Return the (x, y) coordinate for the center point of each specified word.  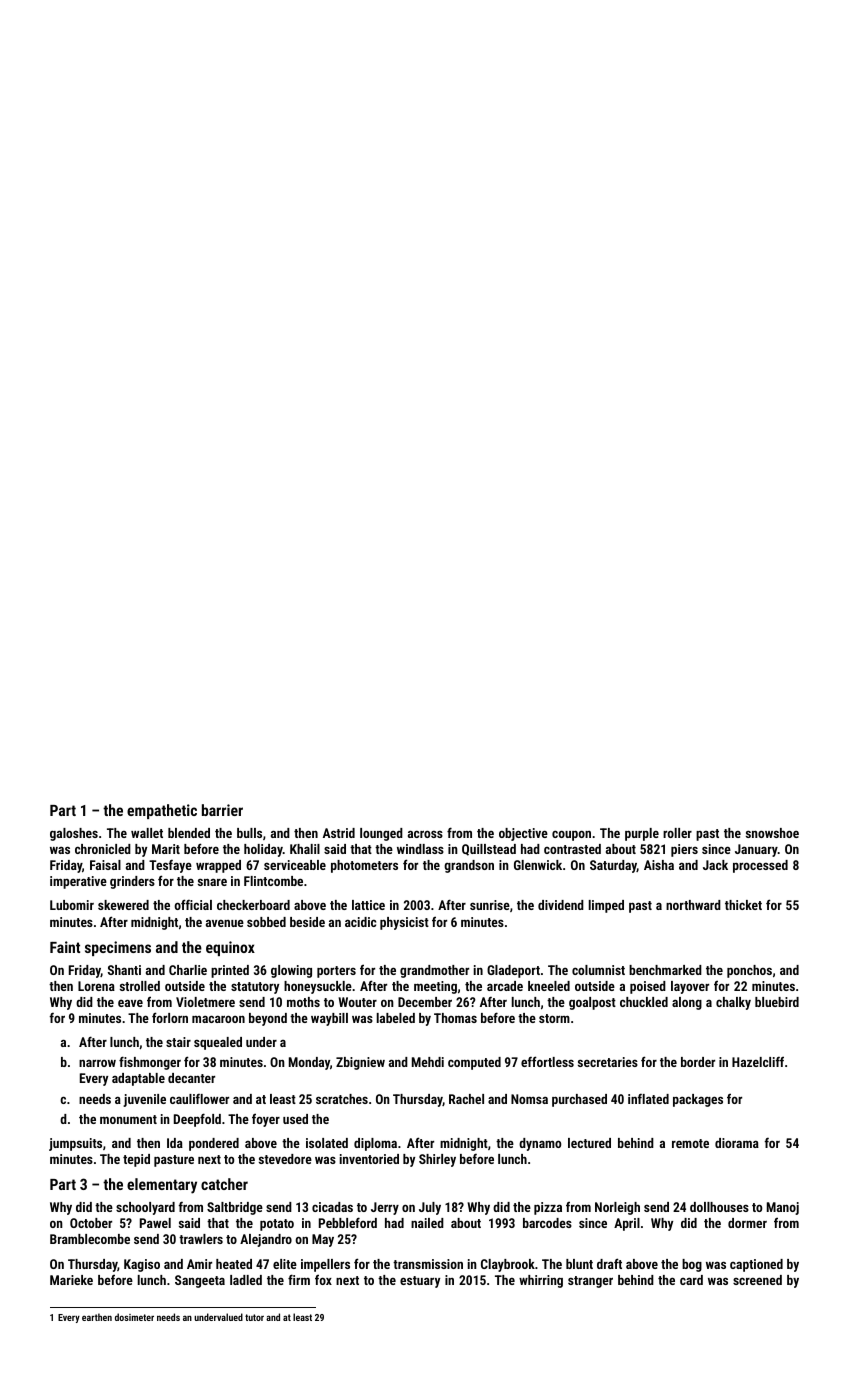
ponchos (749, 971)
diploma (375, 1144)
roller (677, 833)
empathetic (162, 811)
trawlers (201, 1239)
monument (128, 1119)
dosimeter (134, 1317)
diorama (737, 1143)
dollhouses (719, 1207)
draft (609, 1263)
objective (523, 834)
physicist (404, 923)
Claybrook (508, 1265)
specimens (118, 948)
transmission (428, 1264)
